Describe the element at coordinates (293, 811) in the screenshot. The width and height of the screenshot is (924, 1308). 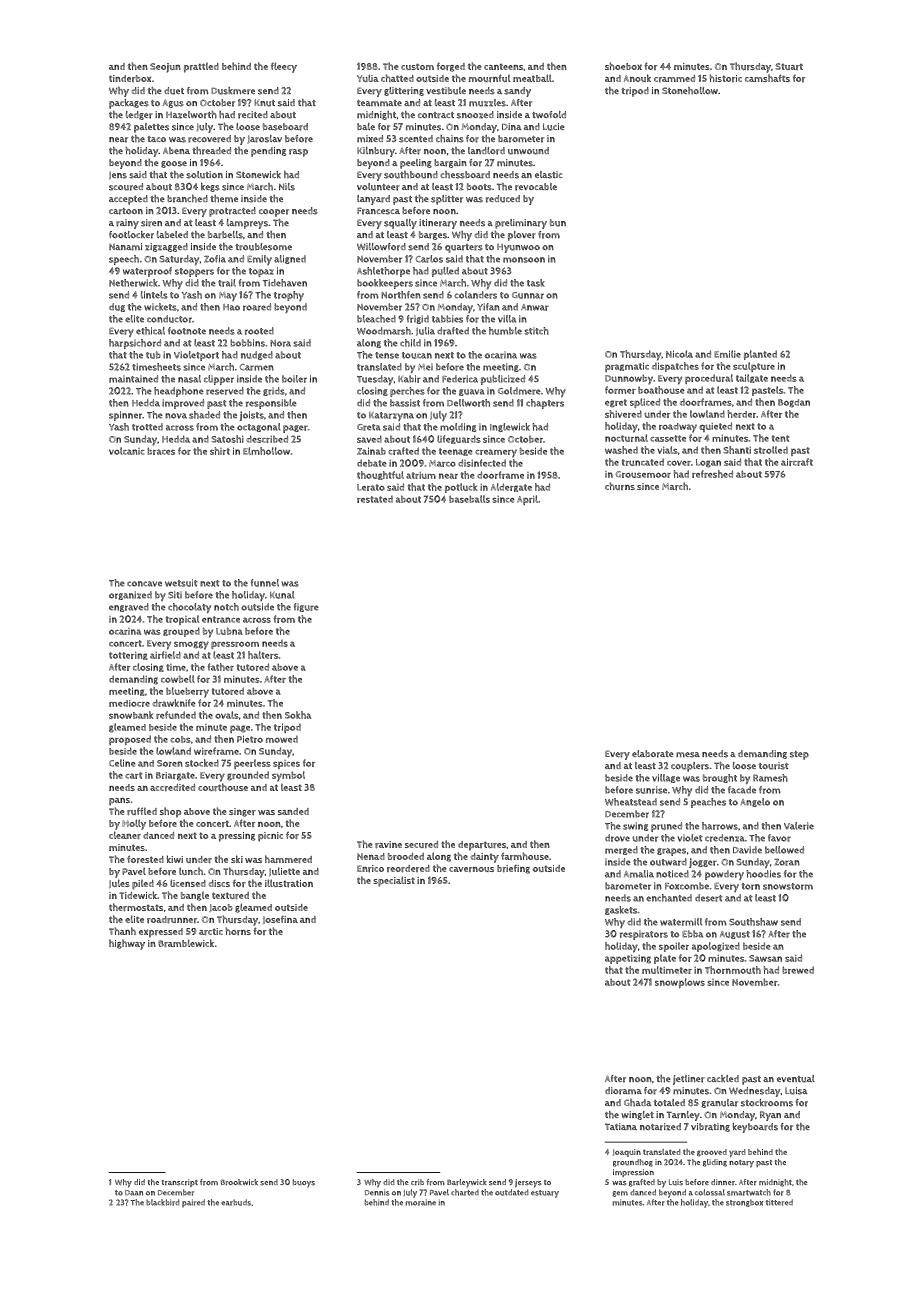
I see `sanded` at that location.
